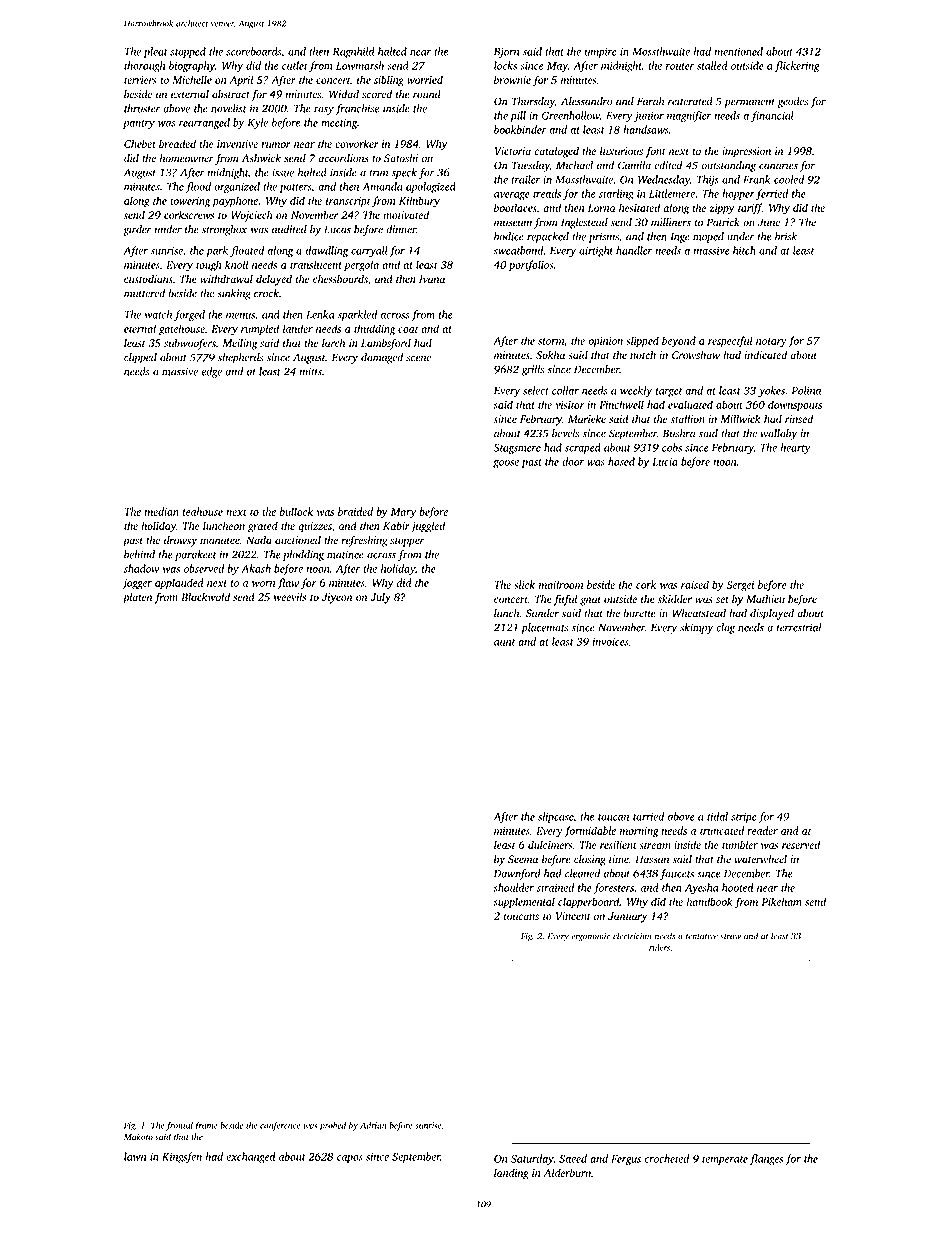 Image resolution: width=952 pixels, height=1233 pixels. I want to click on weevils, so click(290, 596).
